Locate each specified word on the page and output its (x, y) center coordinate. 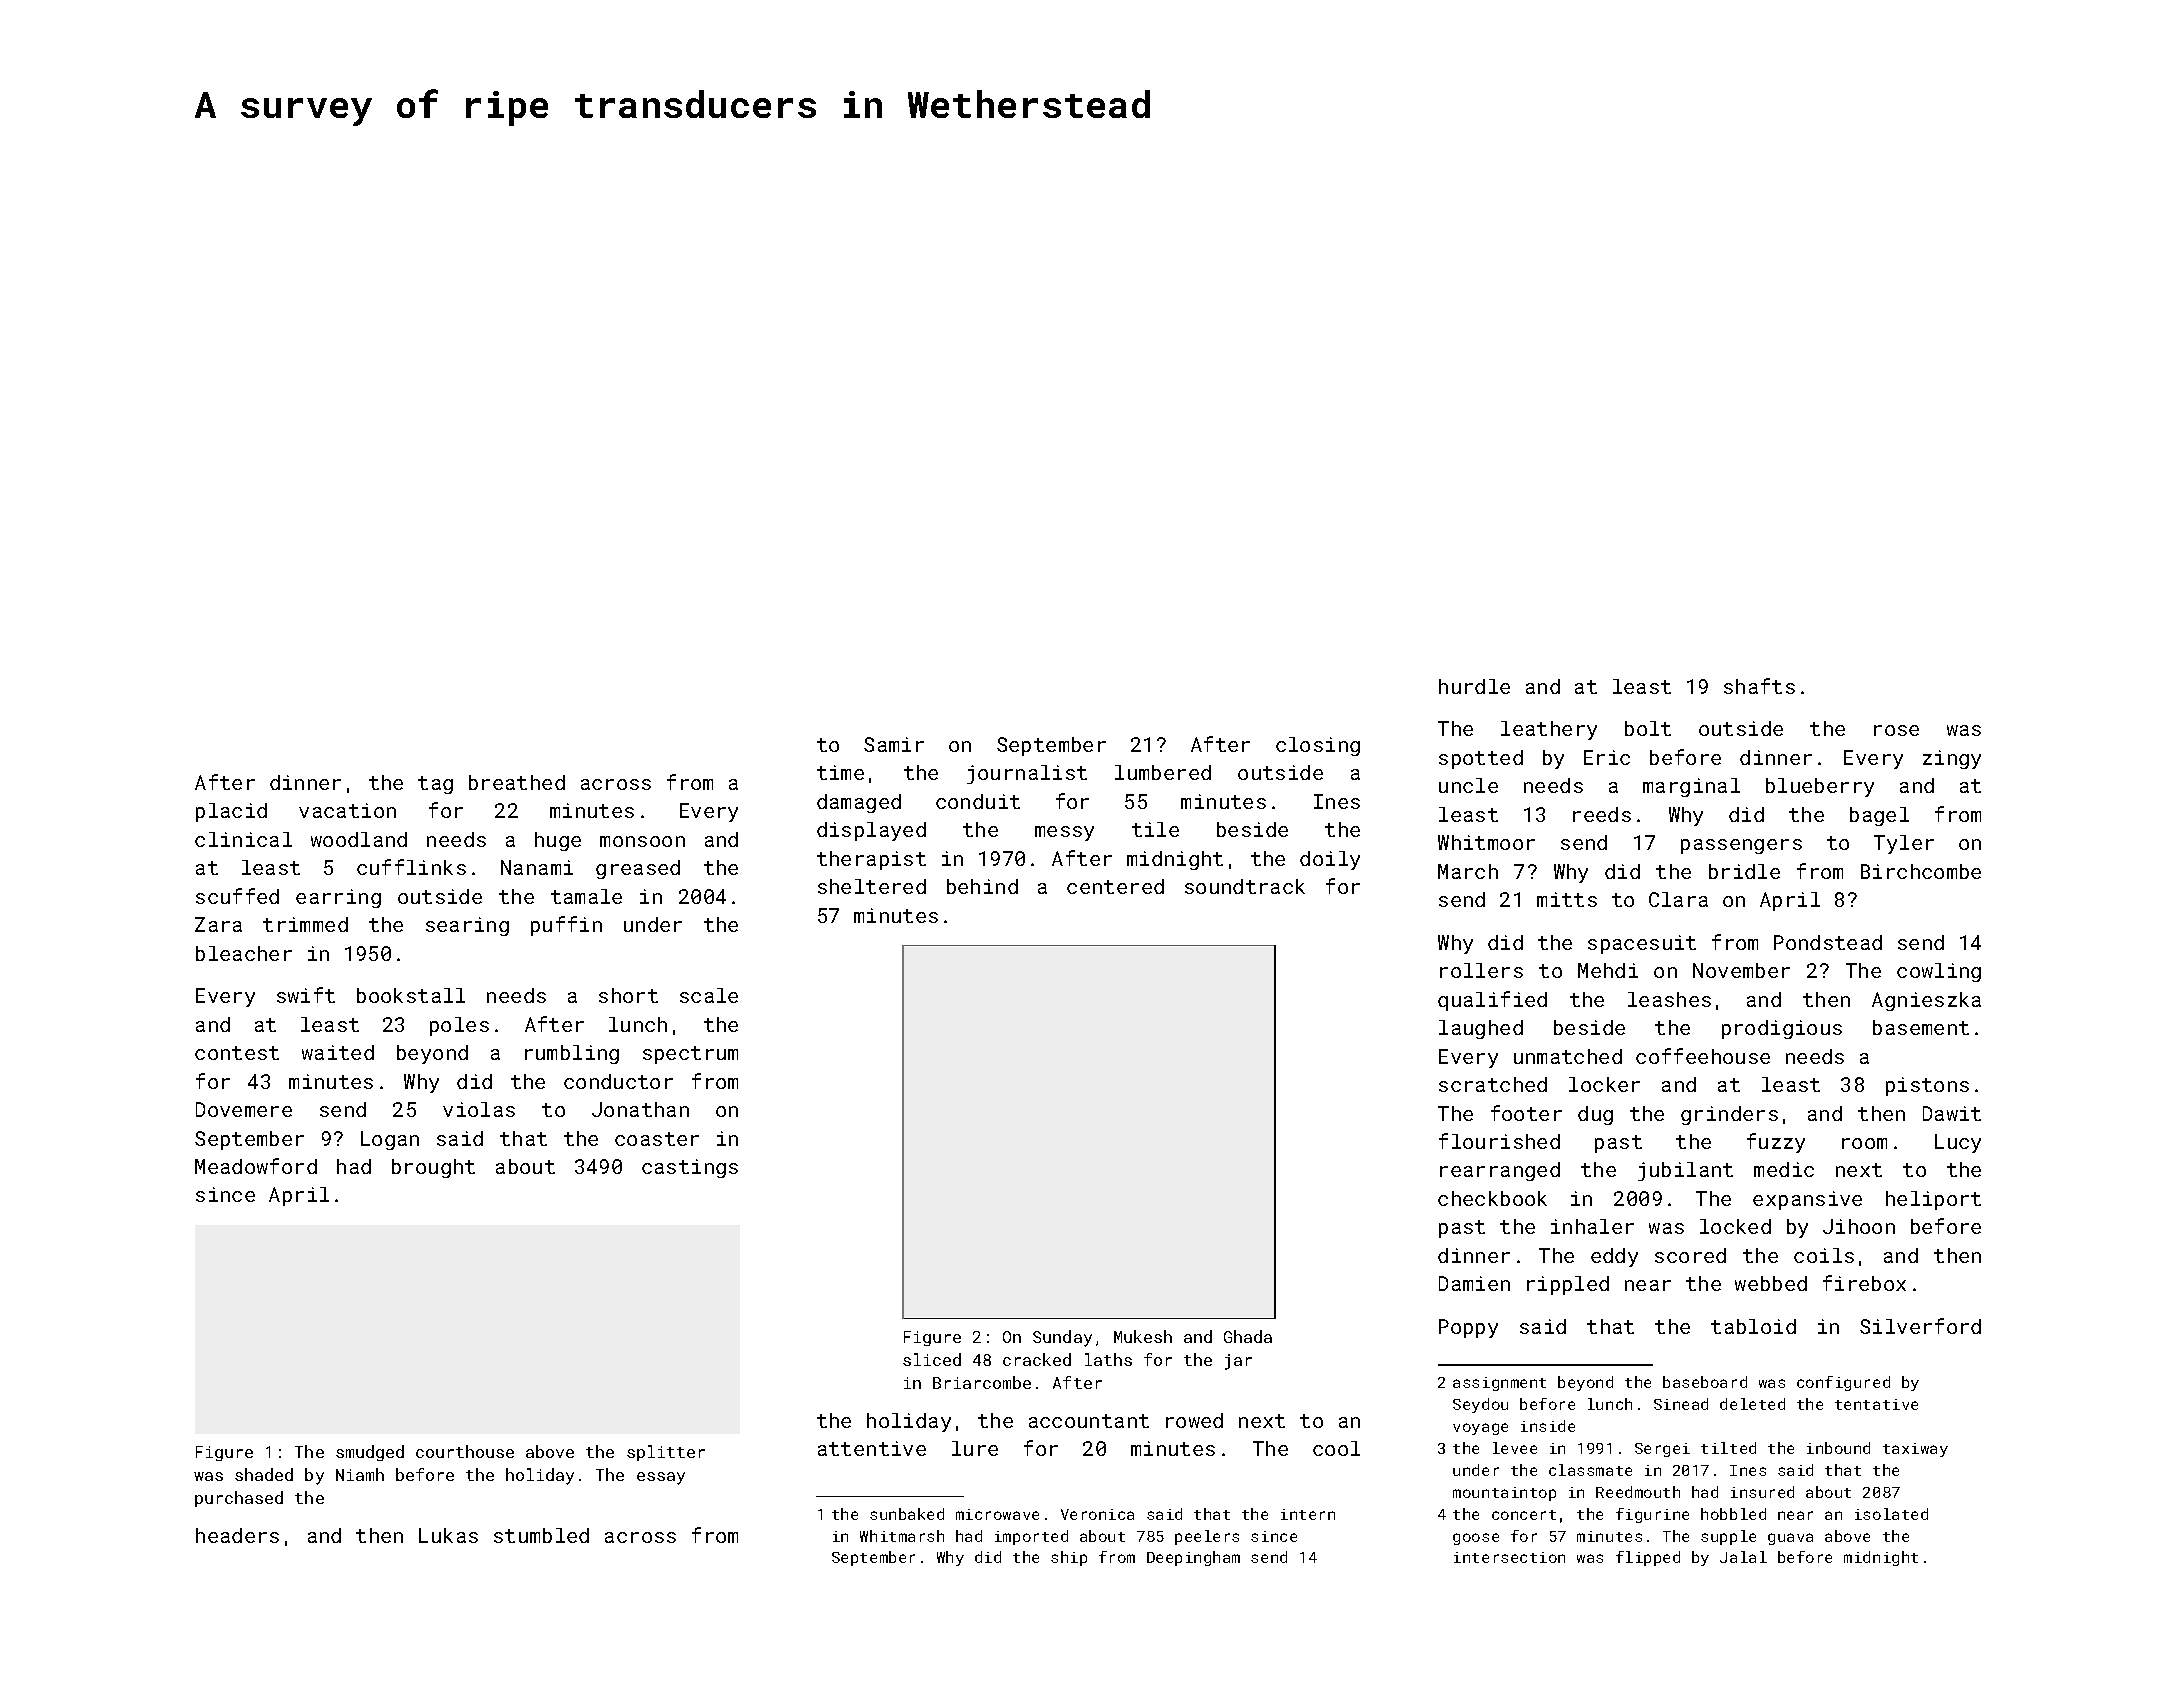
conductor (618, 1081)
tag (435, 785)
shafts (1759, 686)
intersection (1509, 1557)
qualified (1492, 1001)
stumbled (541, 1535)
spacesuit (1642, 944)
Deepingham (1193, 1558)
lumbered (1163, 772)
